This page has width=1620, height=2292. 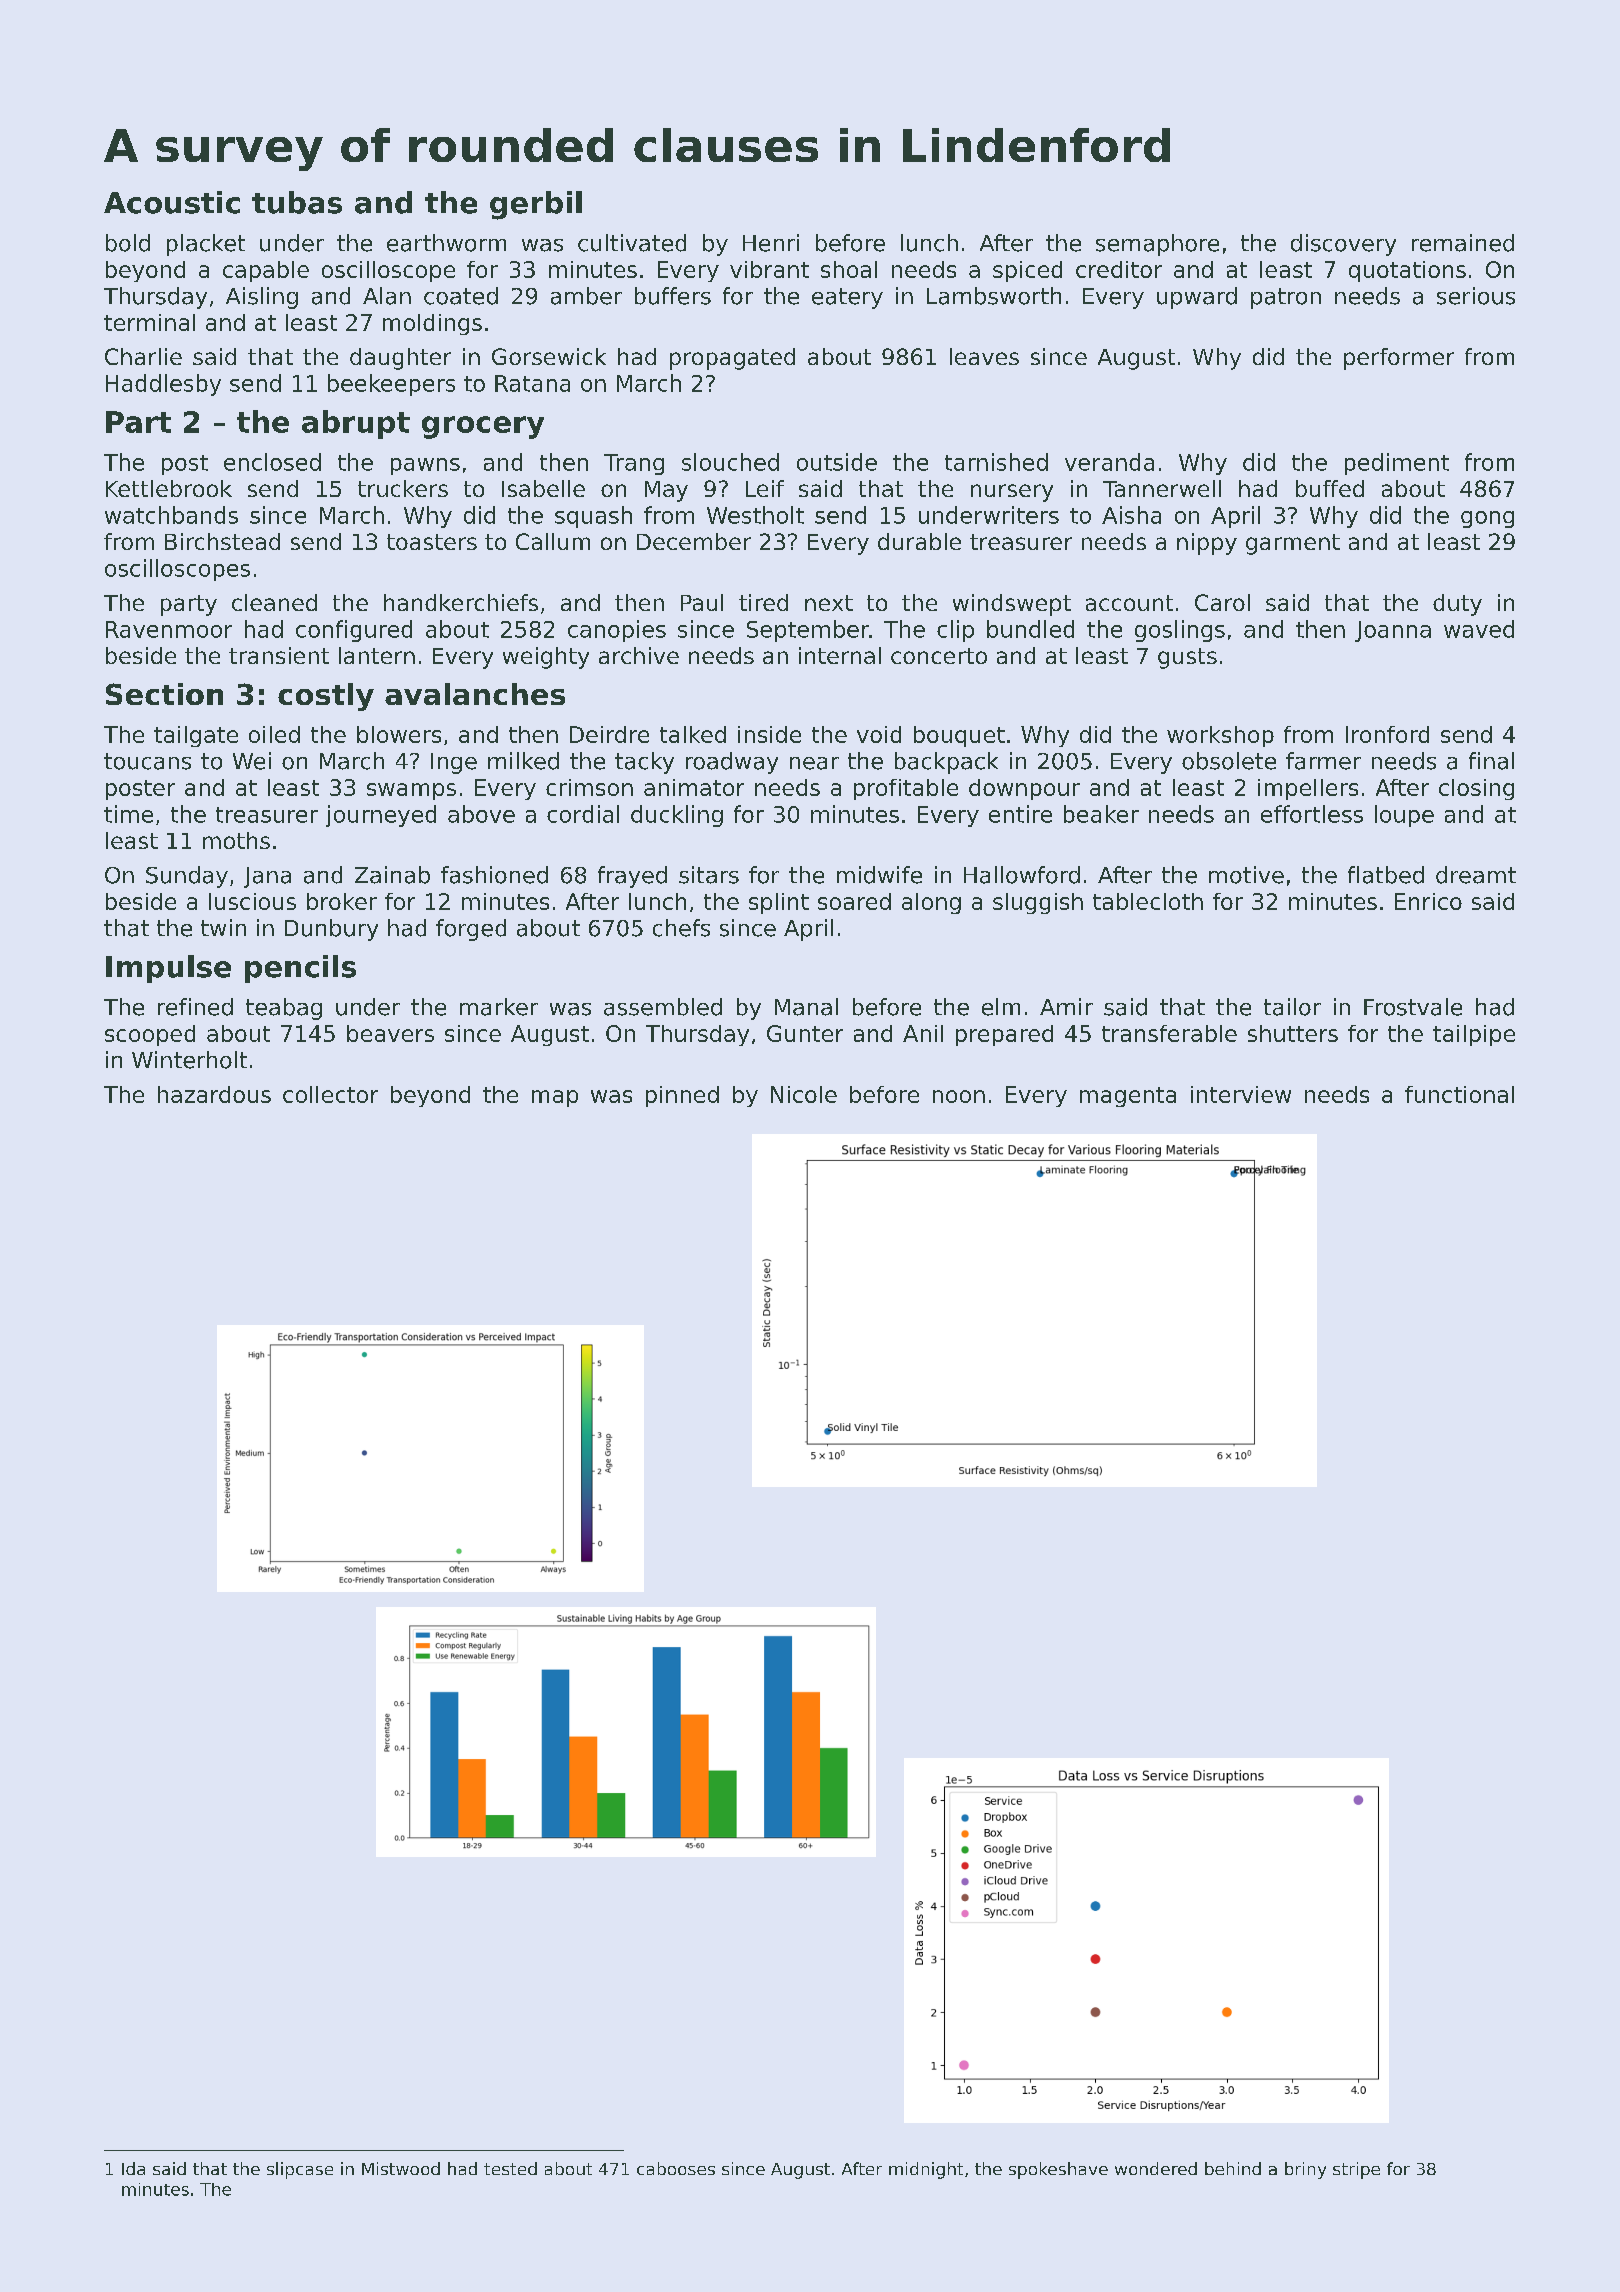 I want to click on midnight, so click(x=926, y=2170).
